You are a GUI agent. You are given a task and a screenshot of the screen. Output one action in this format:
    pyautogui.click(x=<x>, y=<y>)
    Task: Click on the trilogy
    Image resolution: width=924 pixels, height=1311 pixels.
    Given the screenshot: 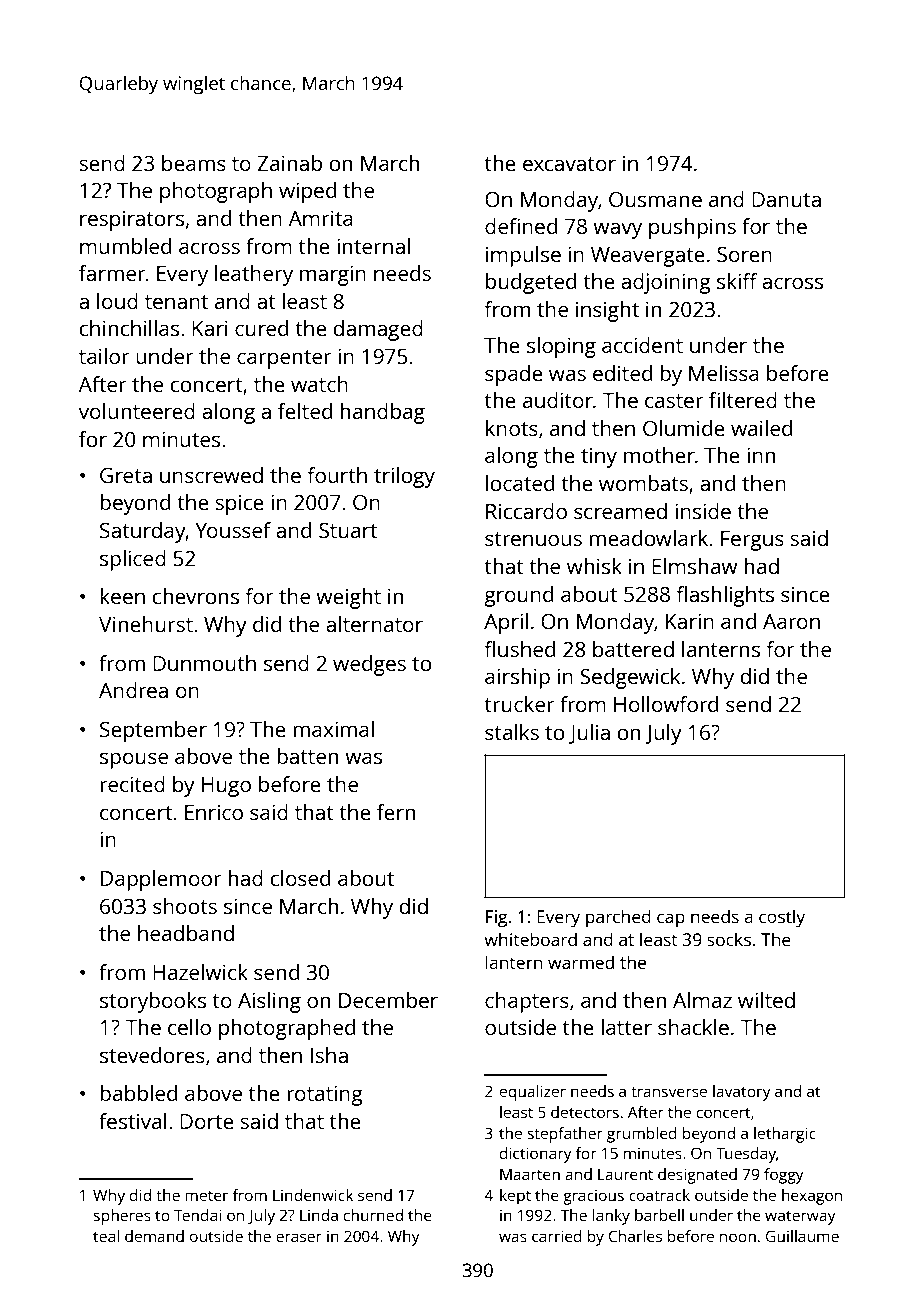 What is the action you would take?
    pyautogui.click(x=404, y=477)
